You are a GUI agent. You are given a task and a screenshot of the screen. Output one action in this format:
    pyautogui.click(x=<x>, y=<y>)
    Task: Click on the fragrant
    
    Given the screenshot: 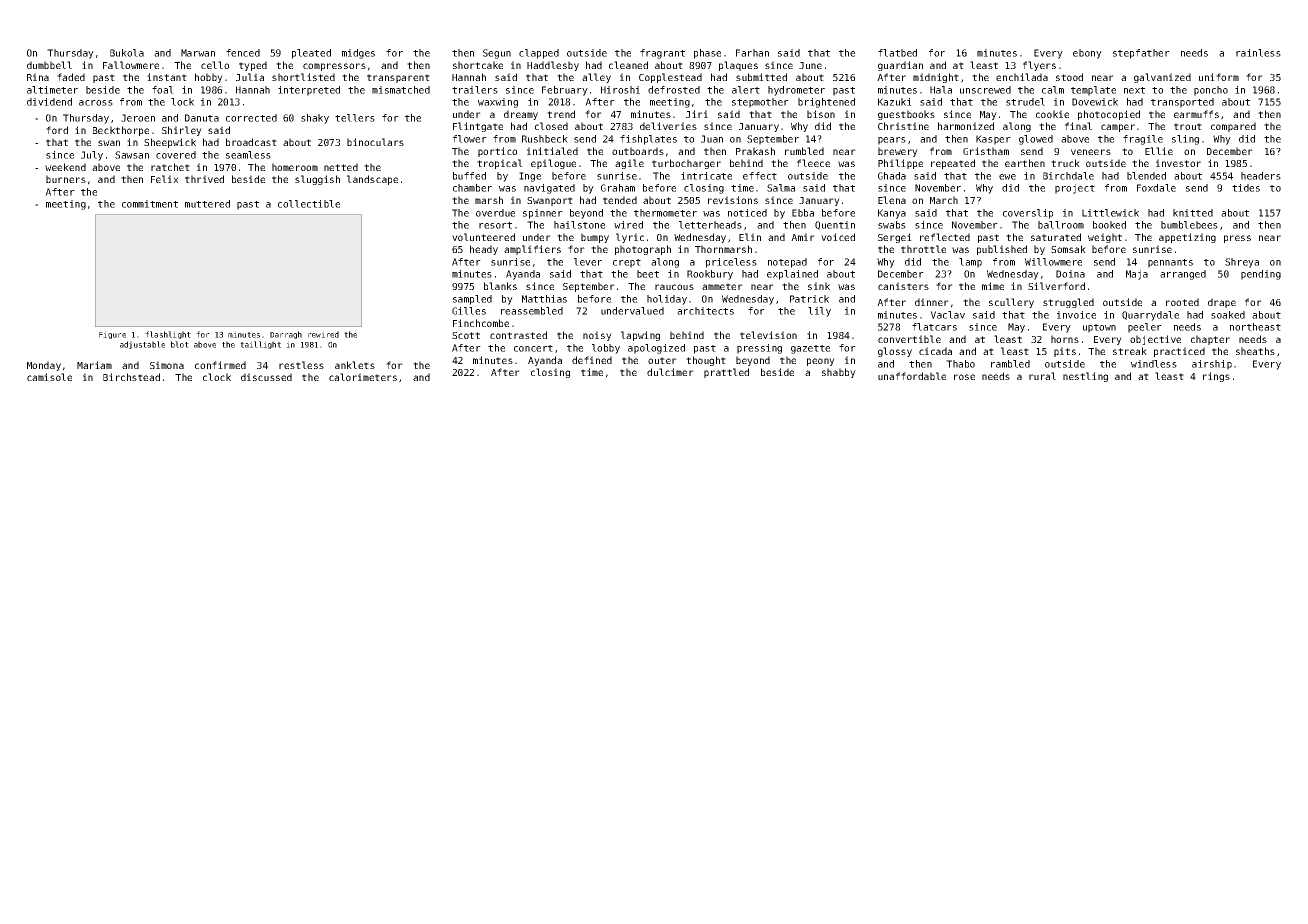 What is the action you would take?
    pyautogui.click(x=662, y=54)
